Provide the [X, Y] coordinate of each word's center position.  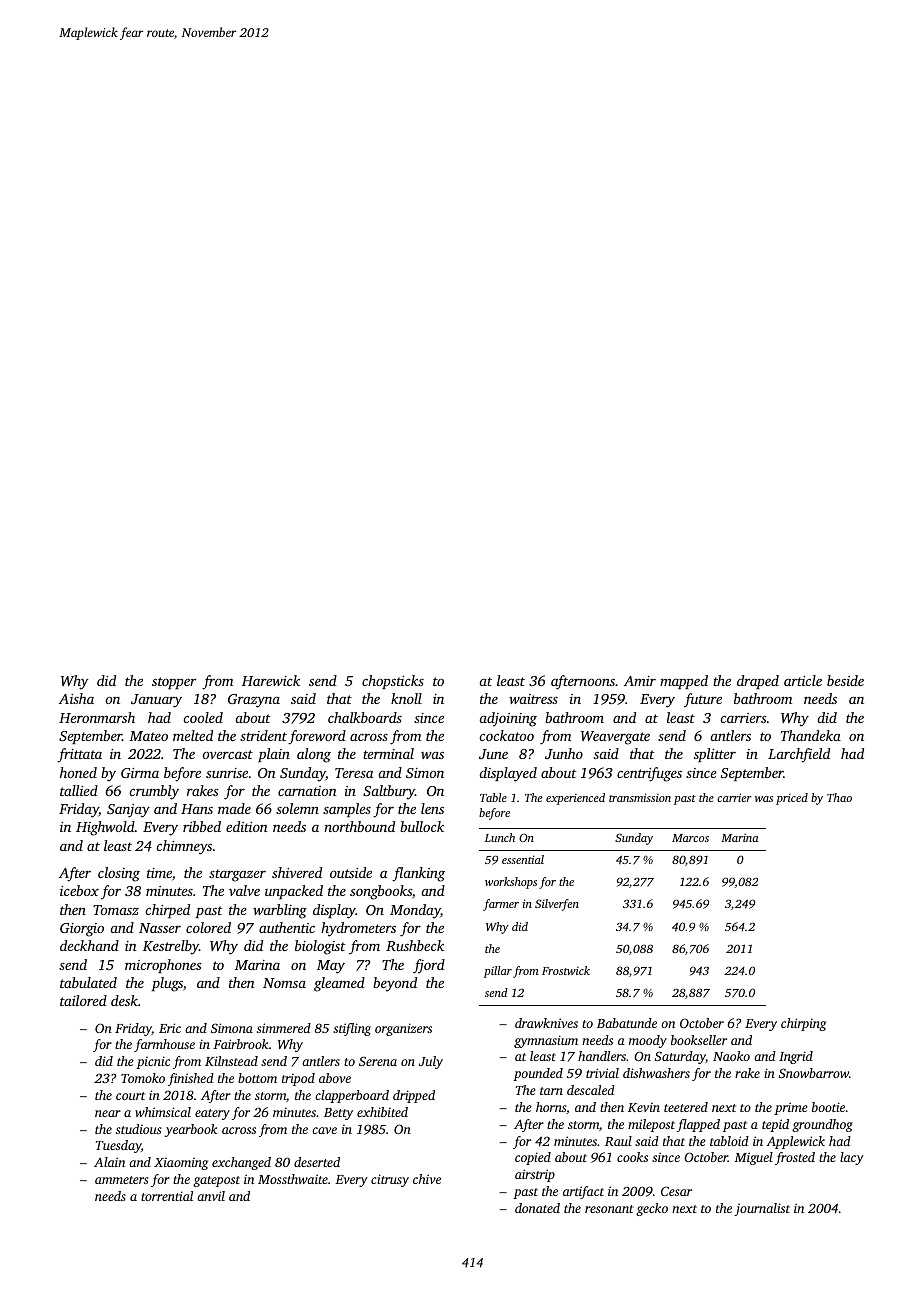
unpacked [294, 892]
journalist [762, 1209]
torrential [167, 1196]
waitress [533, 699]
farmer [501, 905]
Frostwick [566, 970]
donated [537, 1208]
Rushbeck [415, 945]
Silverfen [557, 905]
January [156, 701]
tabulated [88, 982]
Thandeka [811, 735]
